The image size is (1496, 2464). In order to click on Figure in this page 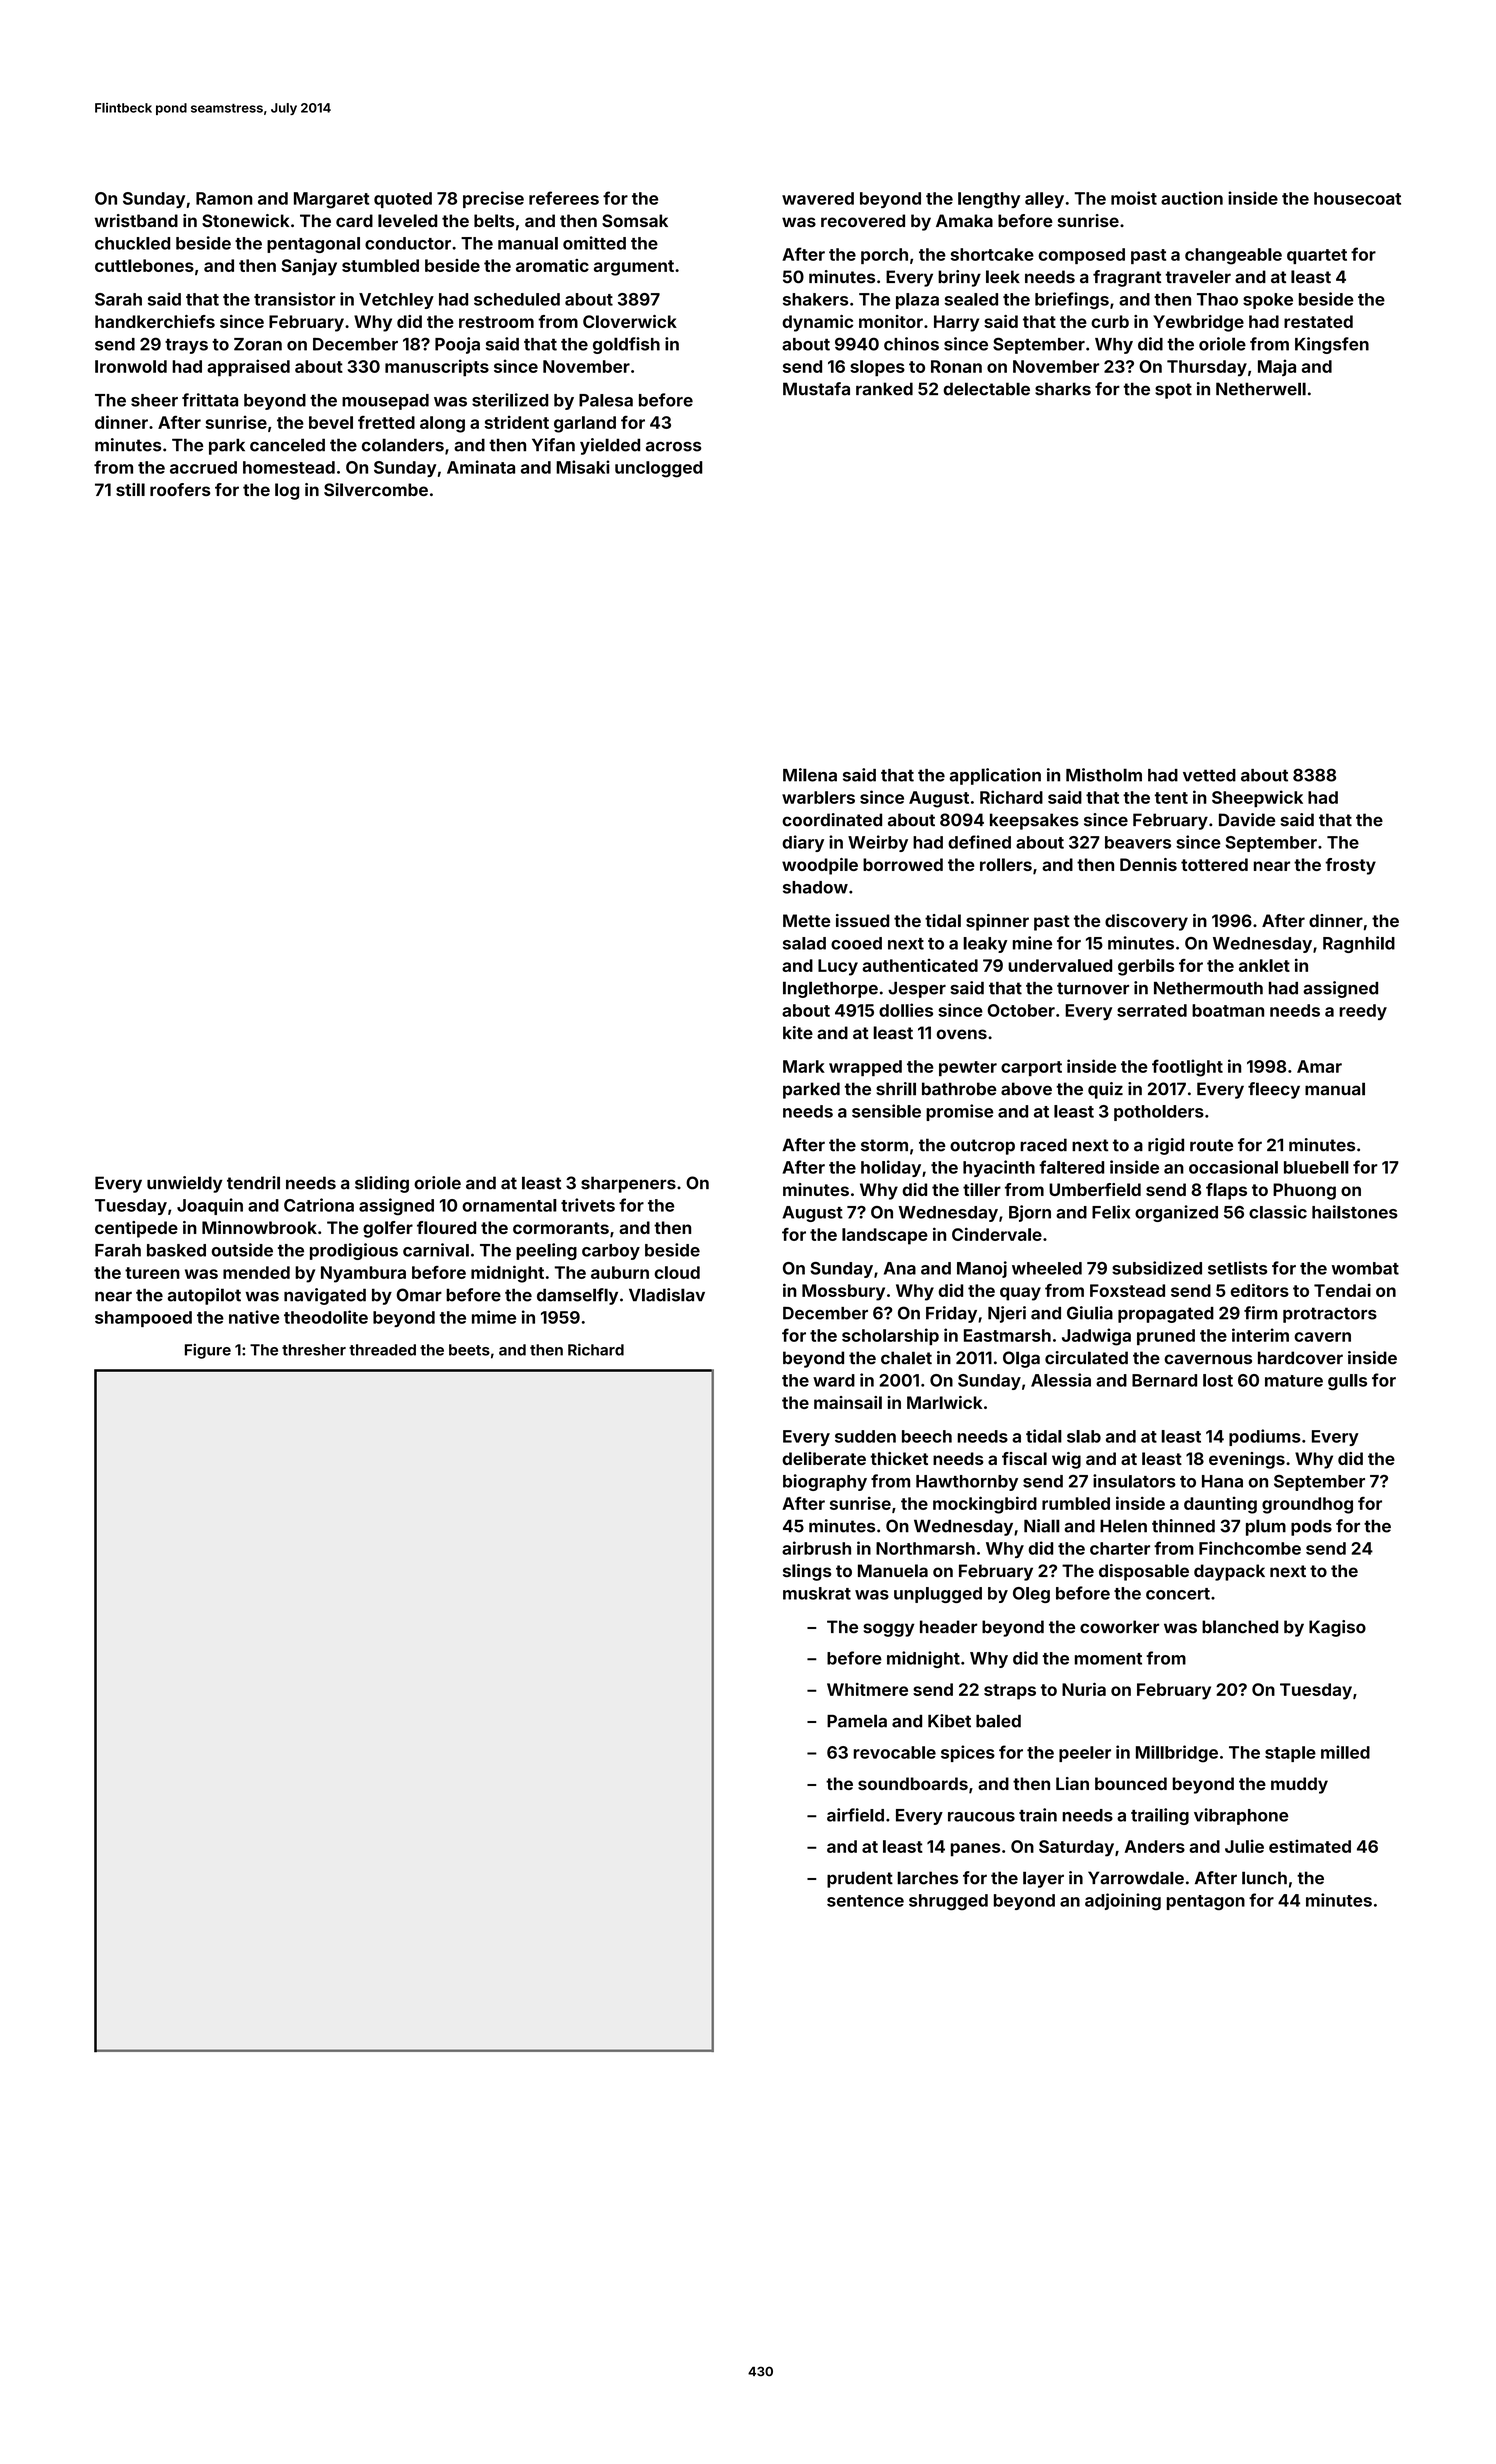, I will do `click(208, 1351)`.
